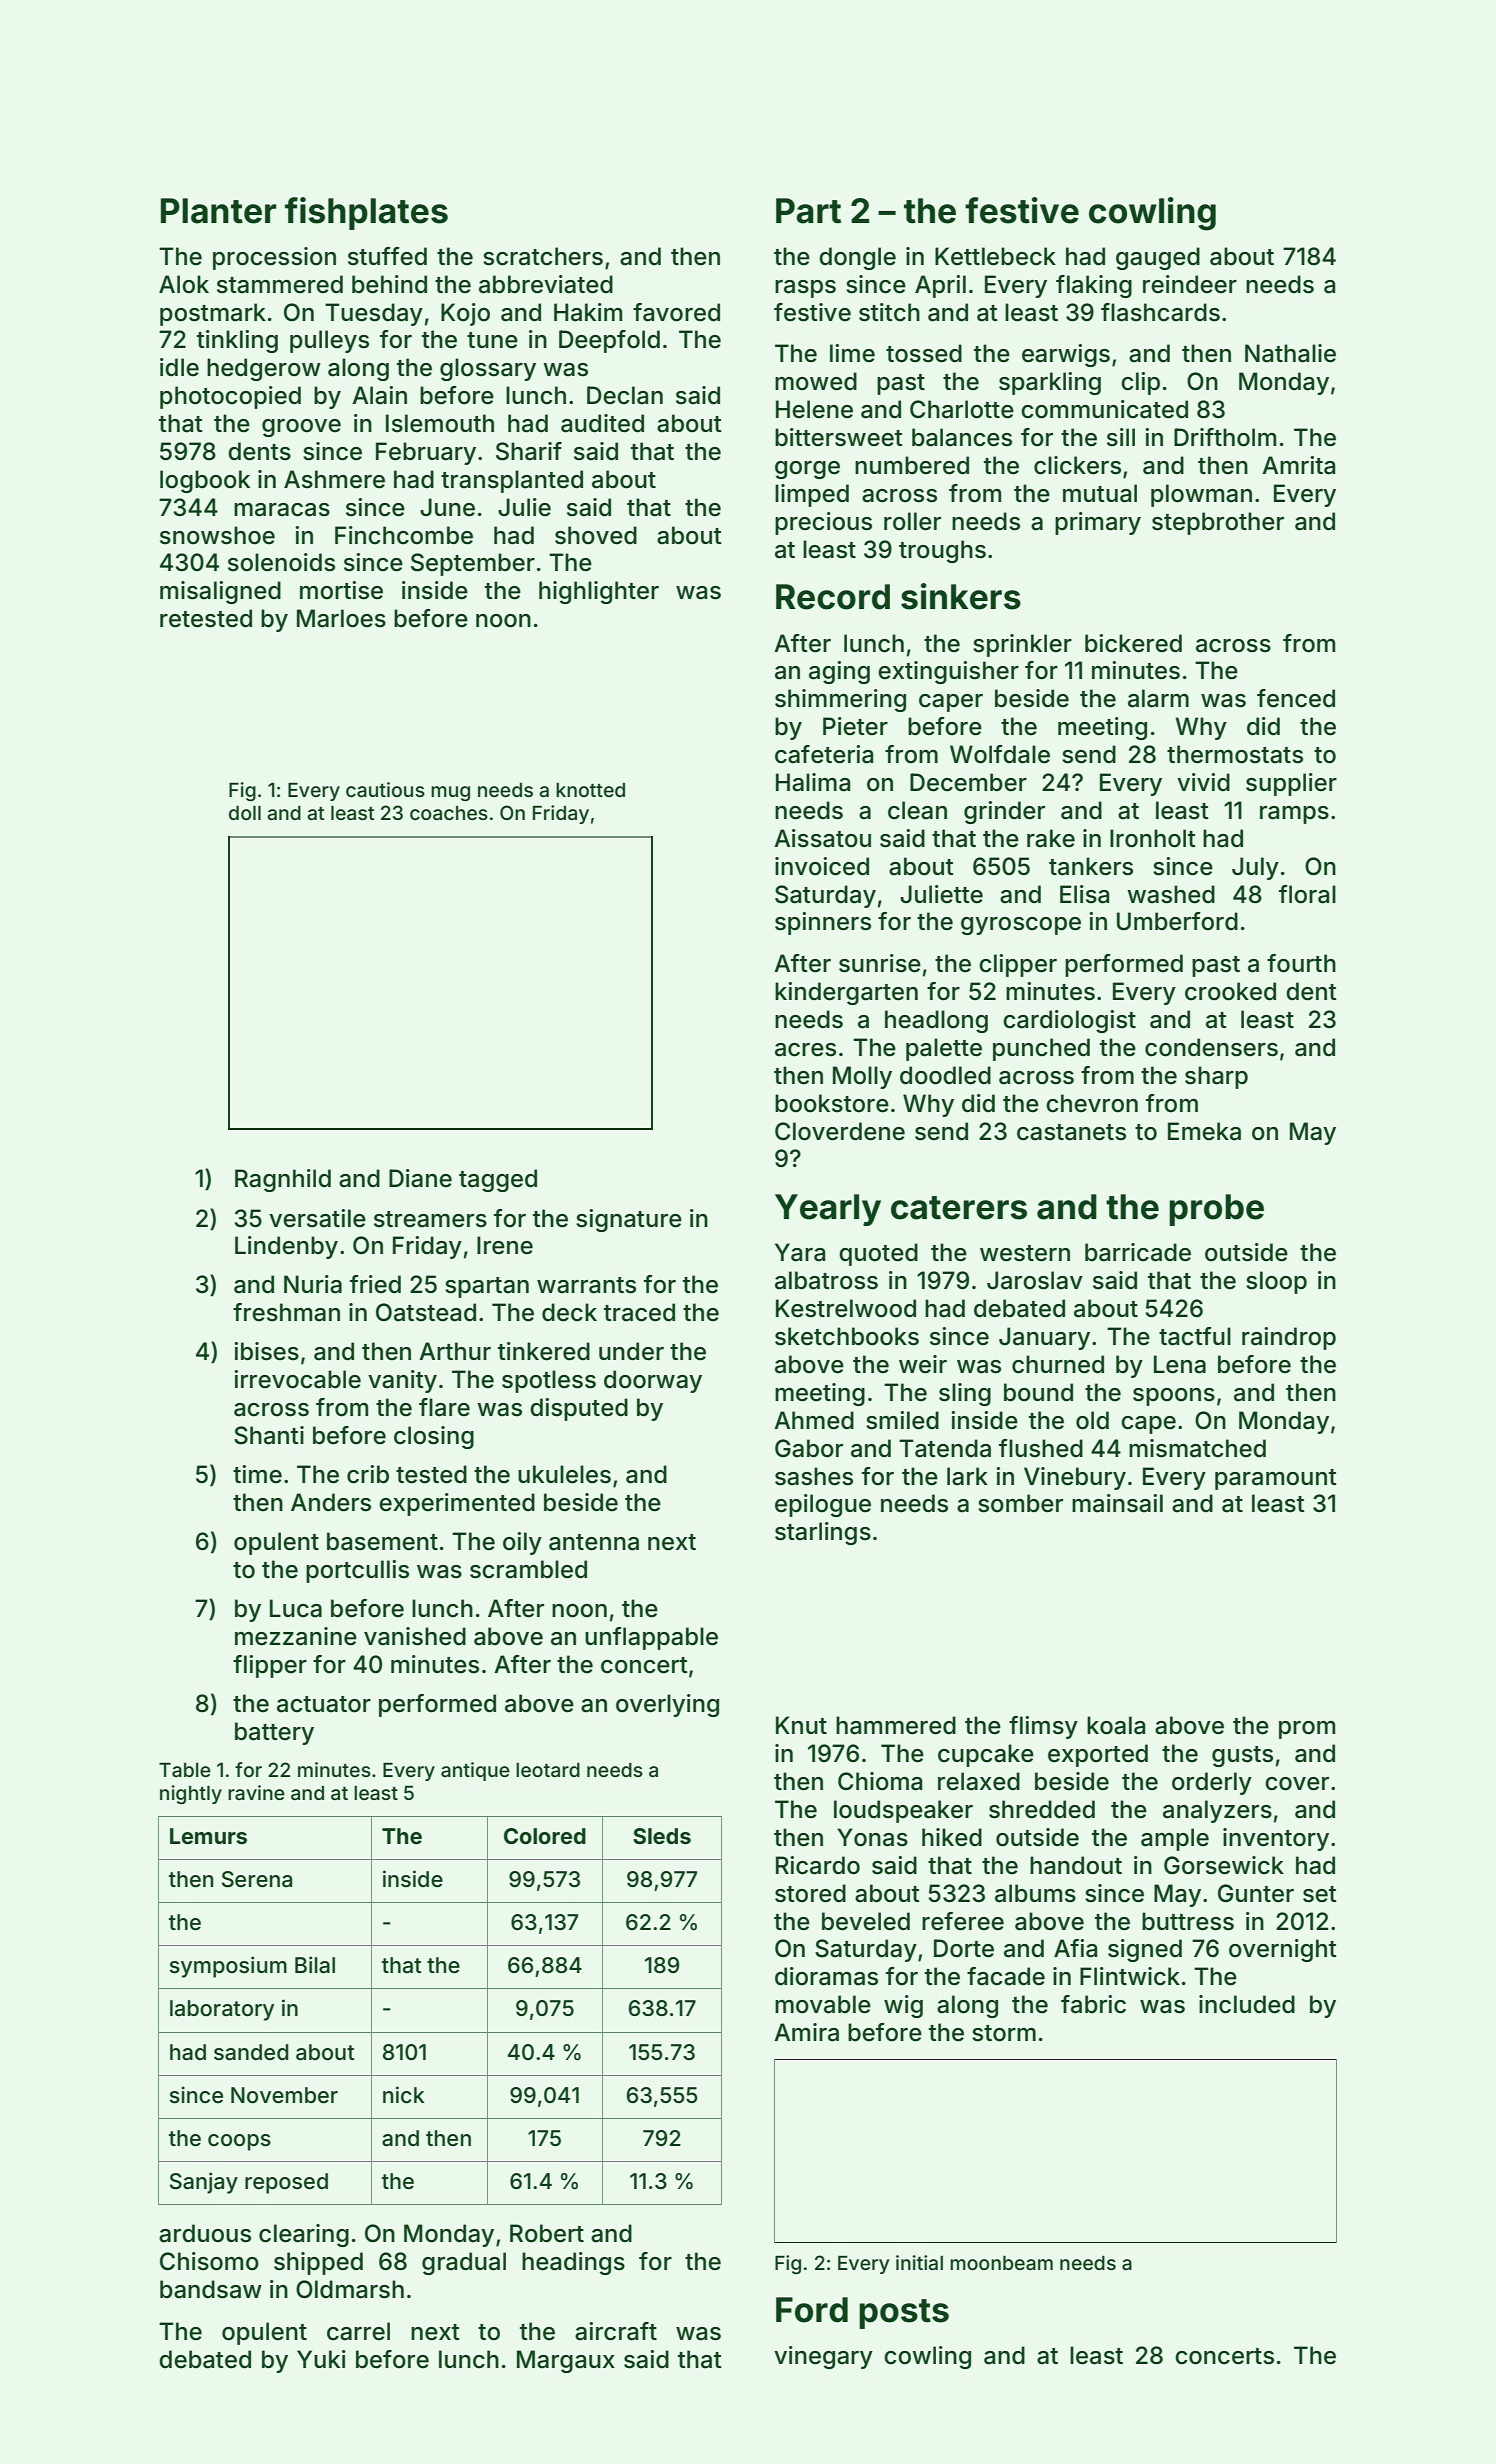 The width and height of the screenshot is (1496, 2464). I want to click on included, so click(1247, 2004).
